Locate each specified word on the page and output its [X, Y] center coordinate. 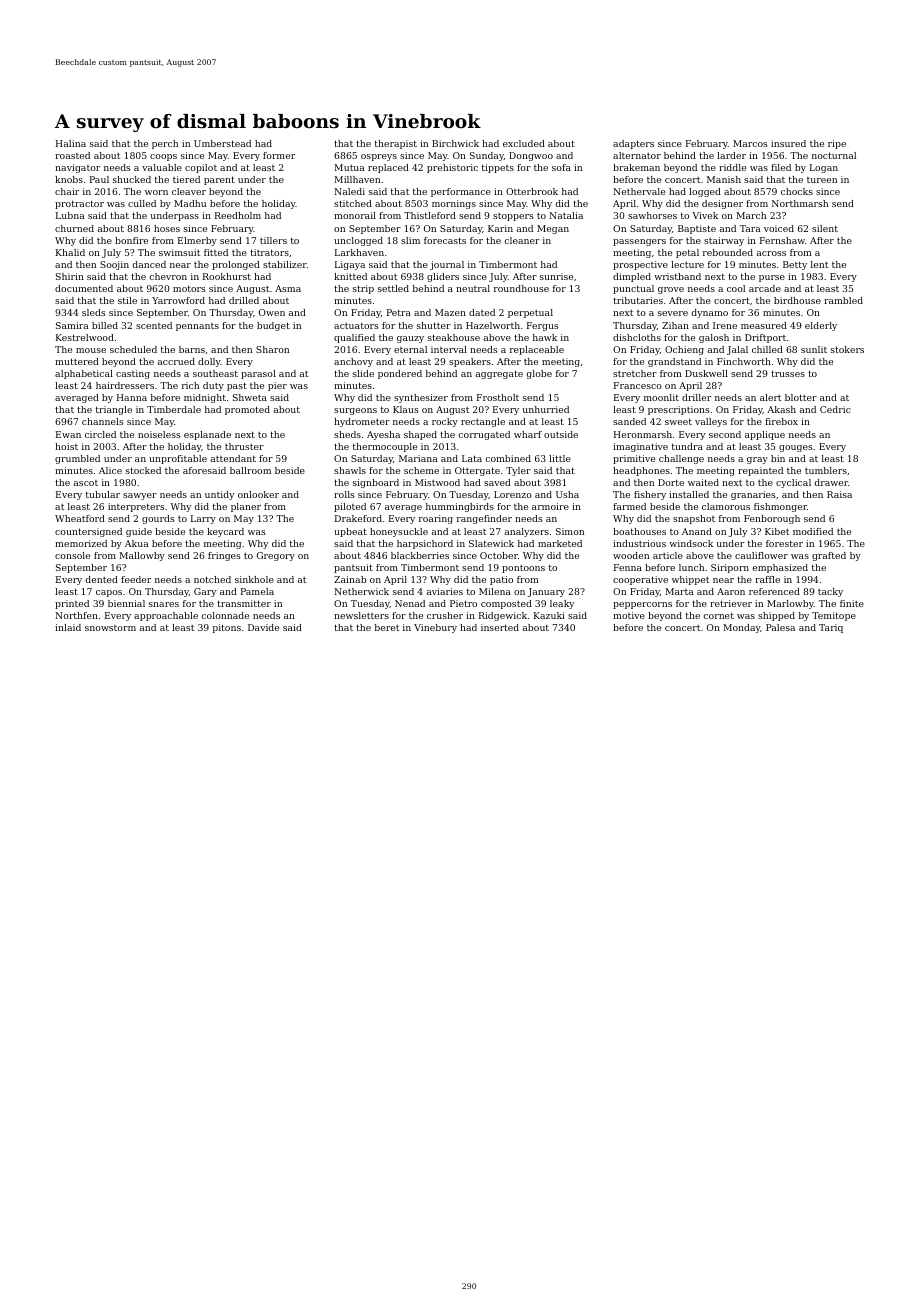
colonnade [225, 615]
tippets [498, 168]
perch [165, 144]
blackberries [420, 555]
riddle [732, 167]
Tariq [831, 628]
